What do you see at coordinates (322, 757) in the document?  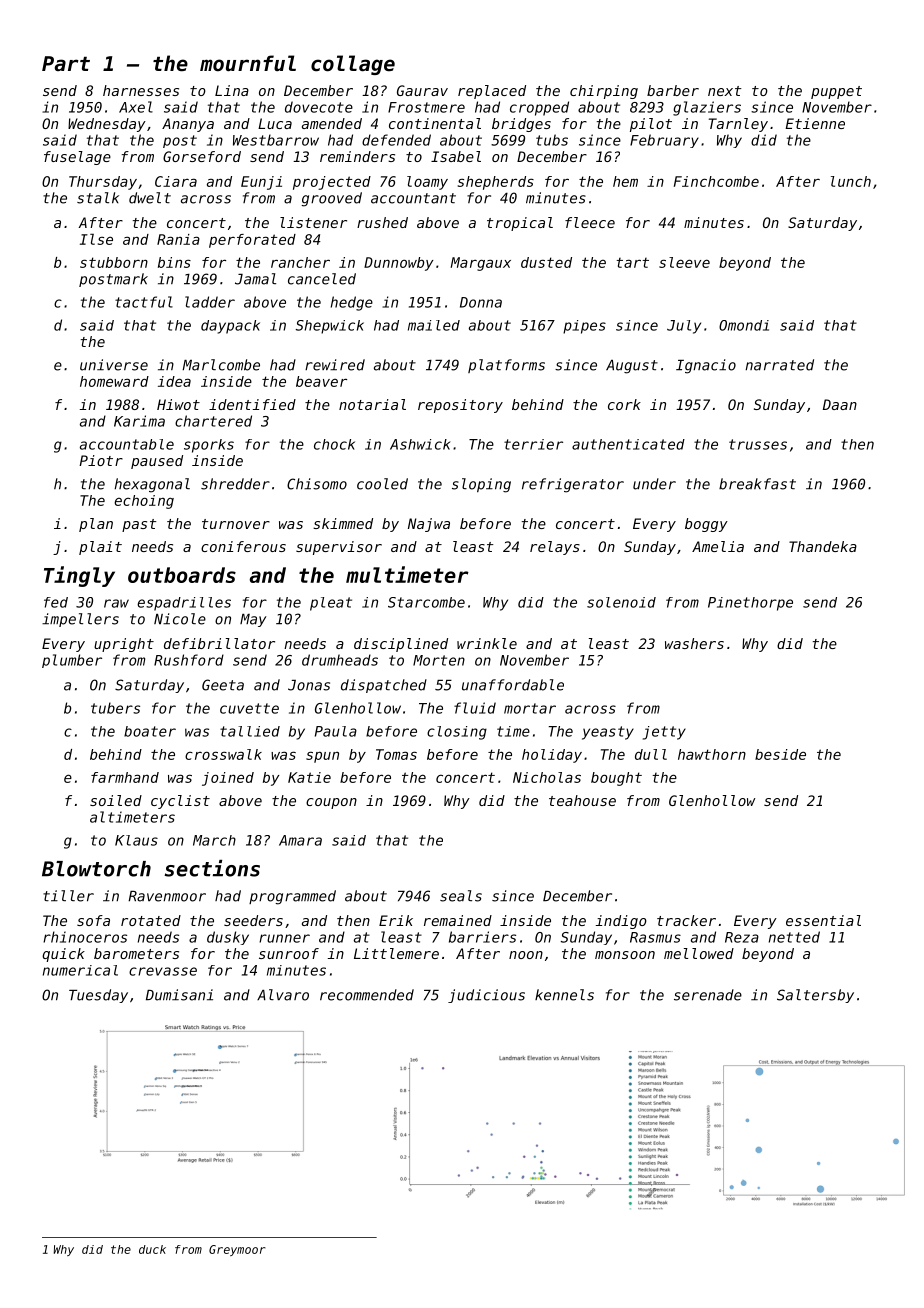 I see `spun` at bounding box center [322, 757].
